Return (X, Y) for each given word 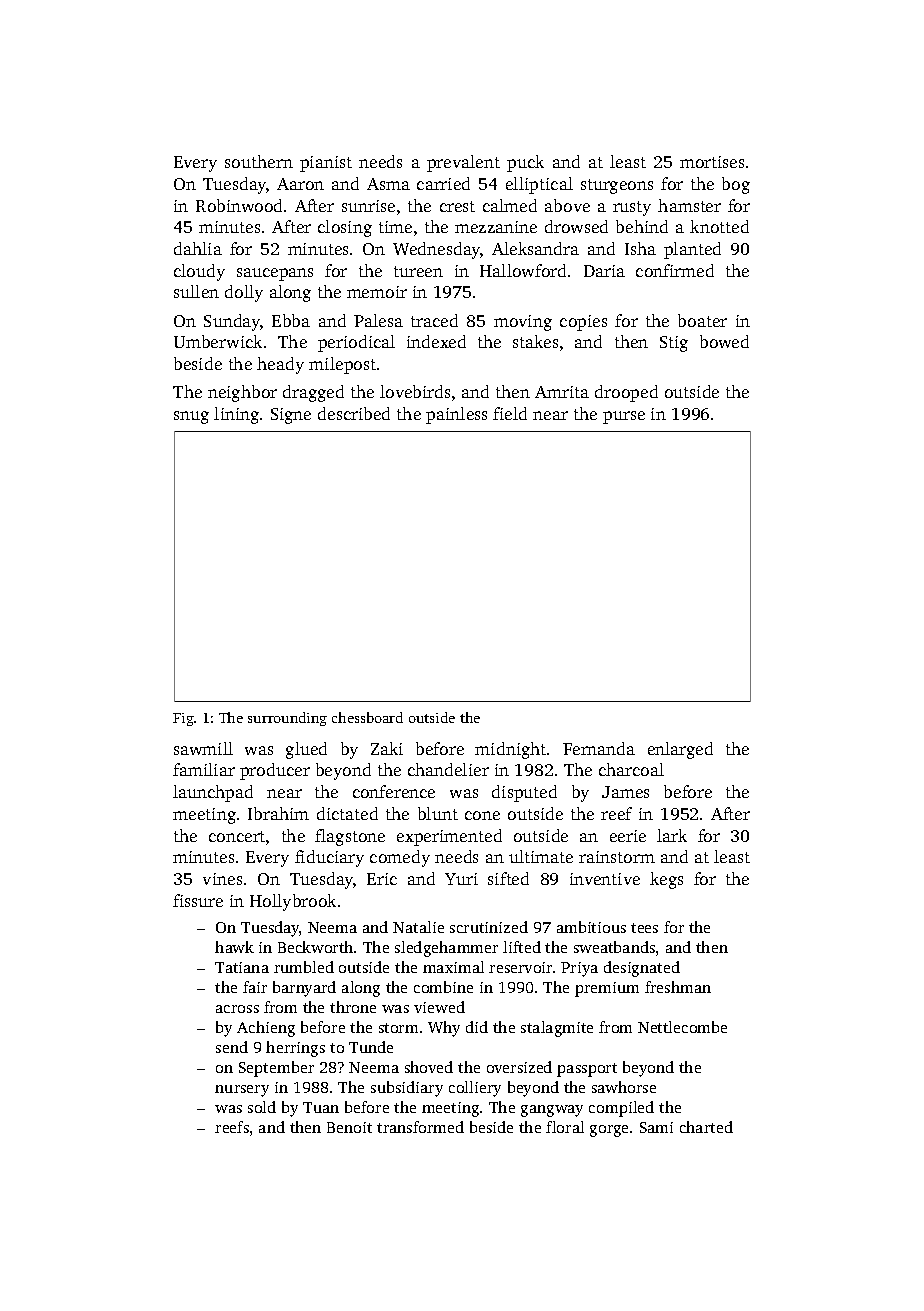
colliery (475, 1089)
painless (456, 415)
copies (583, 323)
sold (262, 1107)
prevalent (463, 163)
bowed (724, 341)
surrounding (287, 719)
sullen (196, 291)
